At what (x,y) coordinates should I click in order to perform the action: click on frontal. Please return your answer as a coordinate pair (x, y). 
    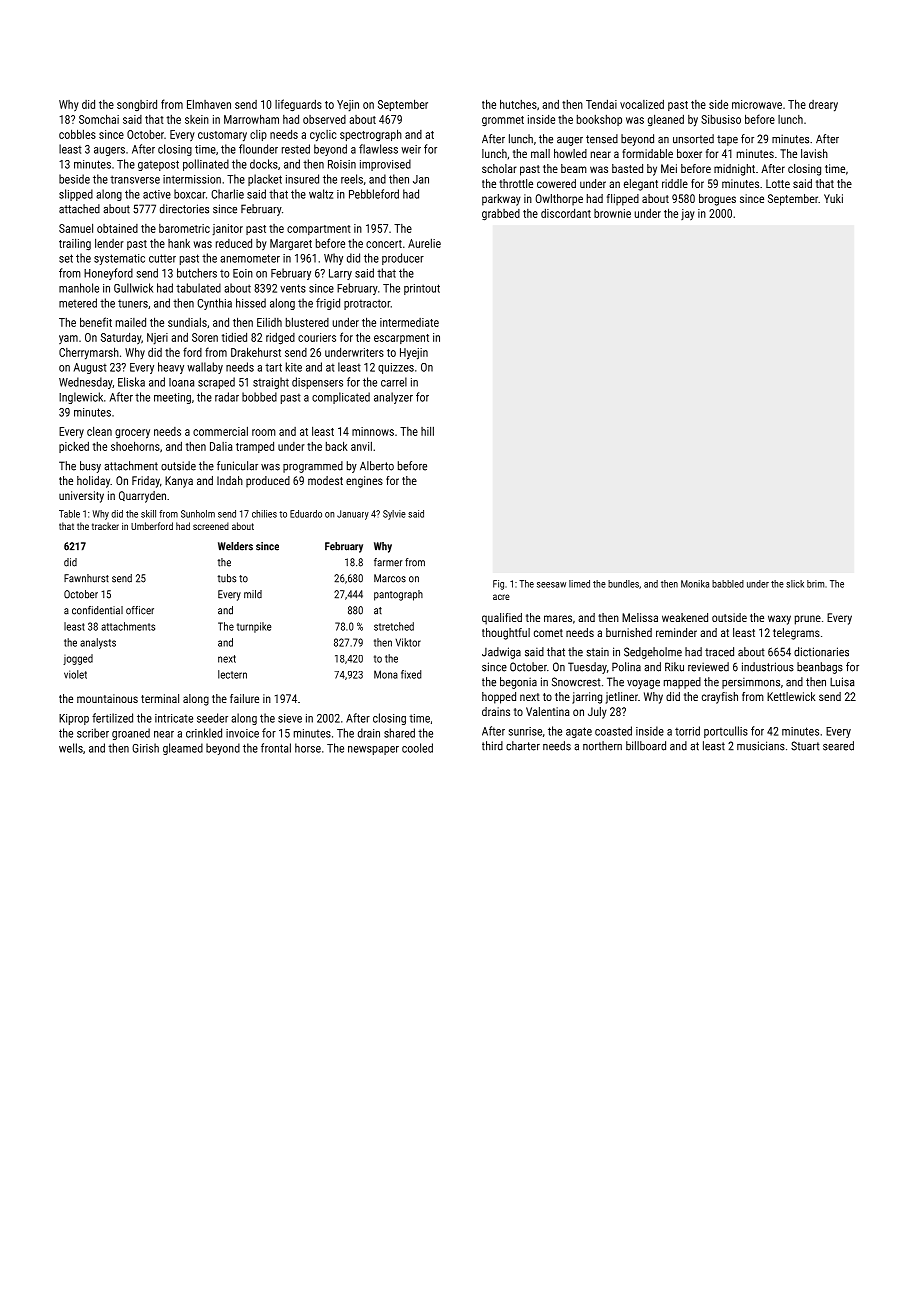
    Looking at the image, I should click on (276, 748).
